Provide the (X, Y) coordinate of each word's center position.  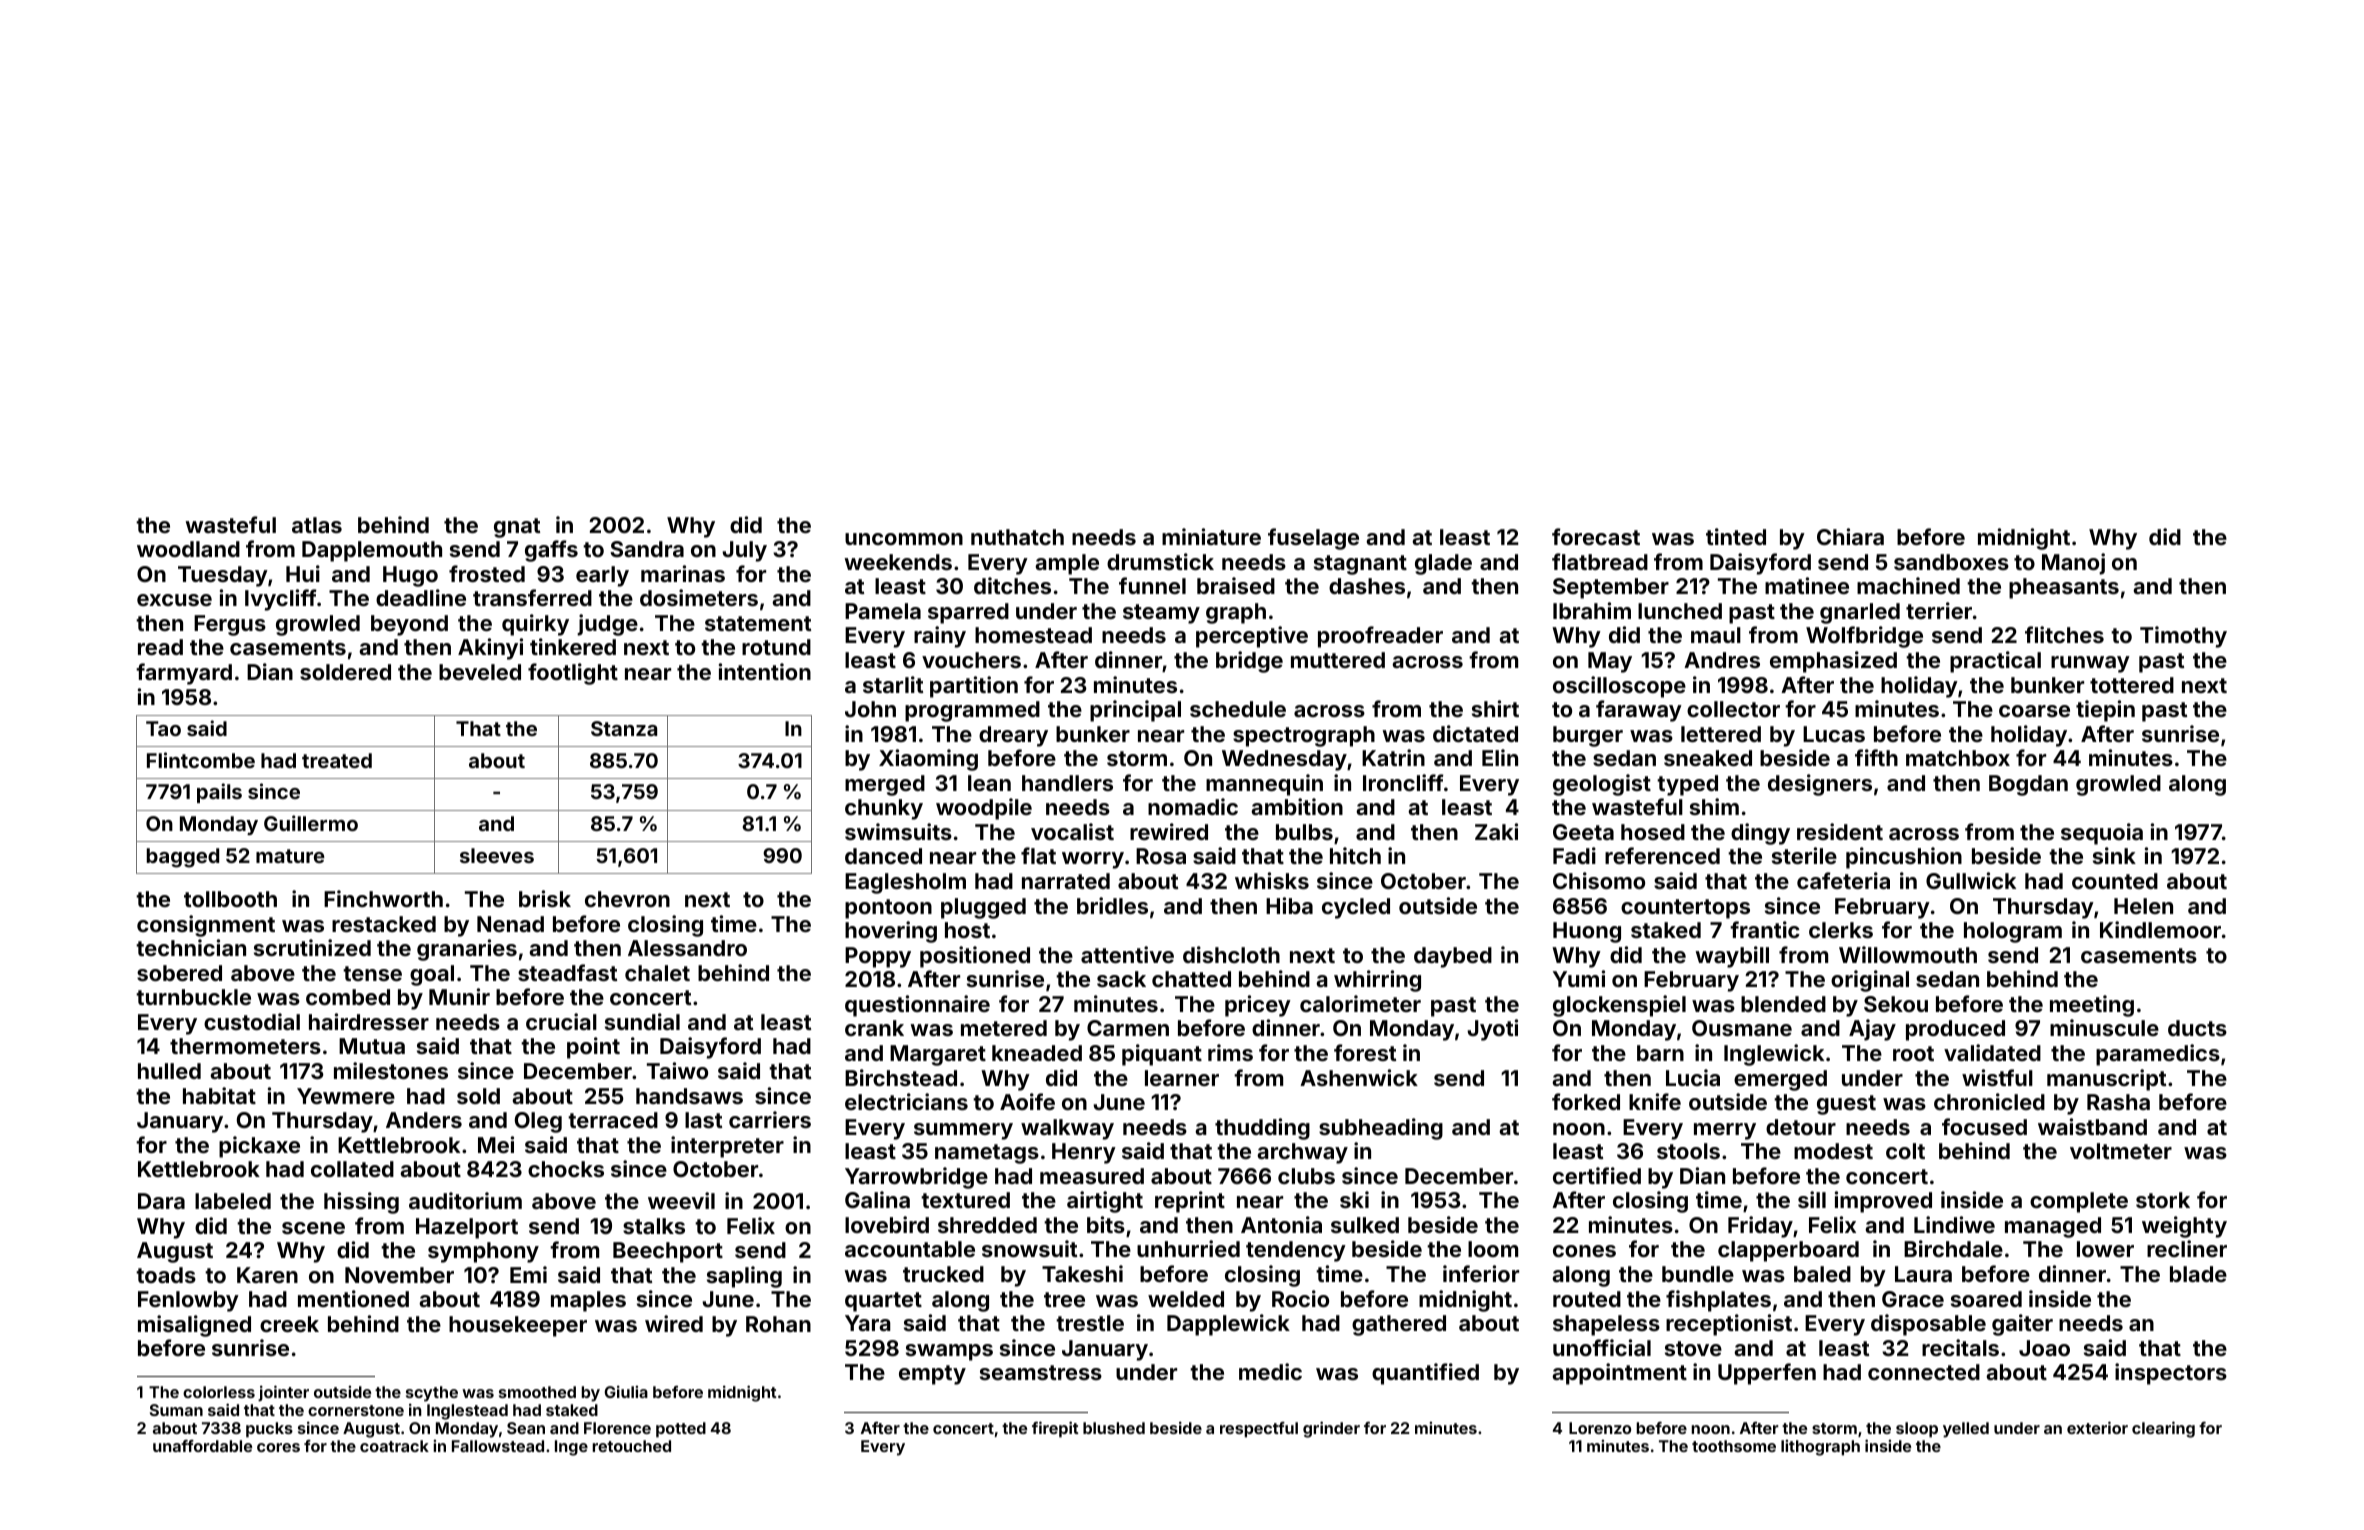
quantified (1425, 1374)
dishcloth (1231, 954)
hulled (169, 1071)
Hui (303, 573)
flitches (2064, 634)
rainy (940, 637)
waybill (1732, 957)
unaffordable (202, 1446)
